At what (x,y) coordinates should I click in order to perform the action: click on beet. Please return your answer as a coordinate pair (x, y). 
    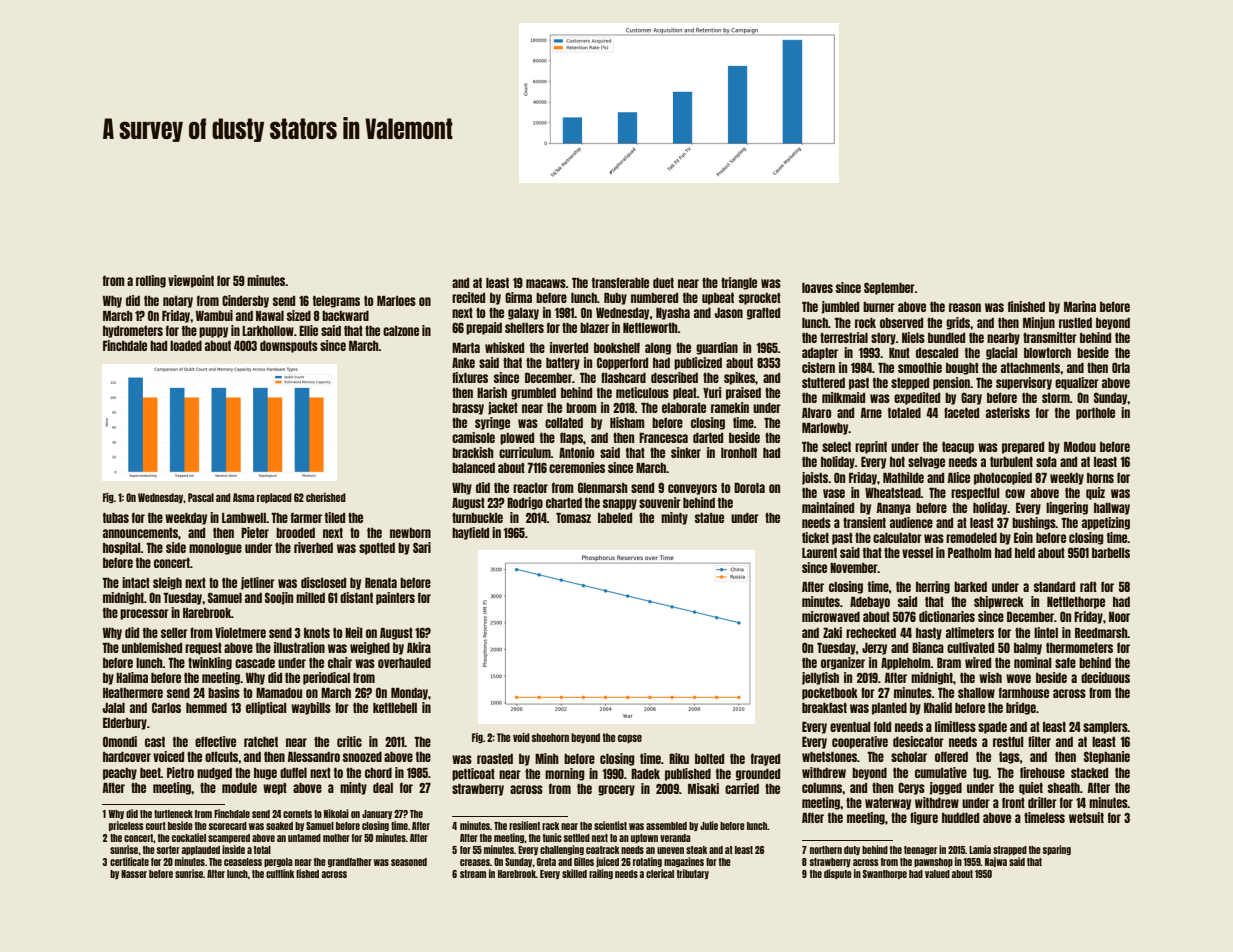
    Looking at the image, I should click on (150, 773).
